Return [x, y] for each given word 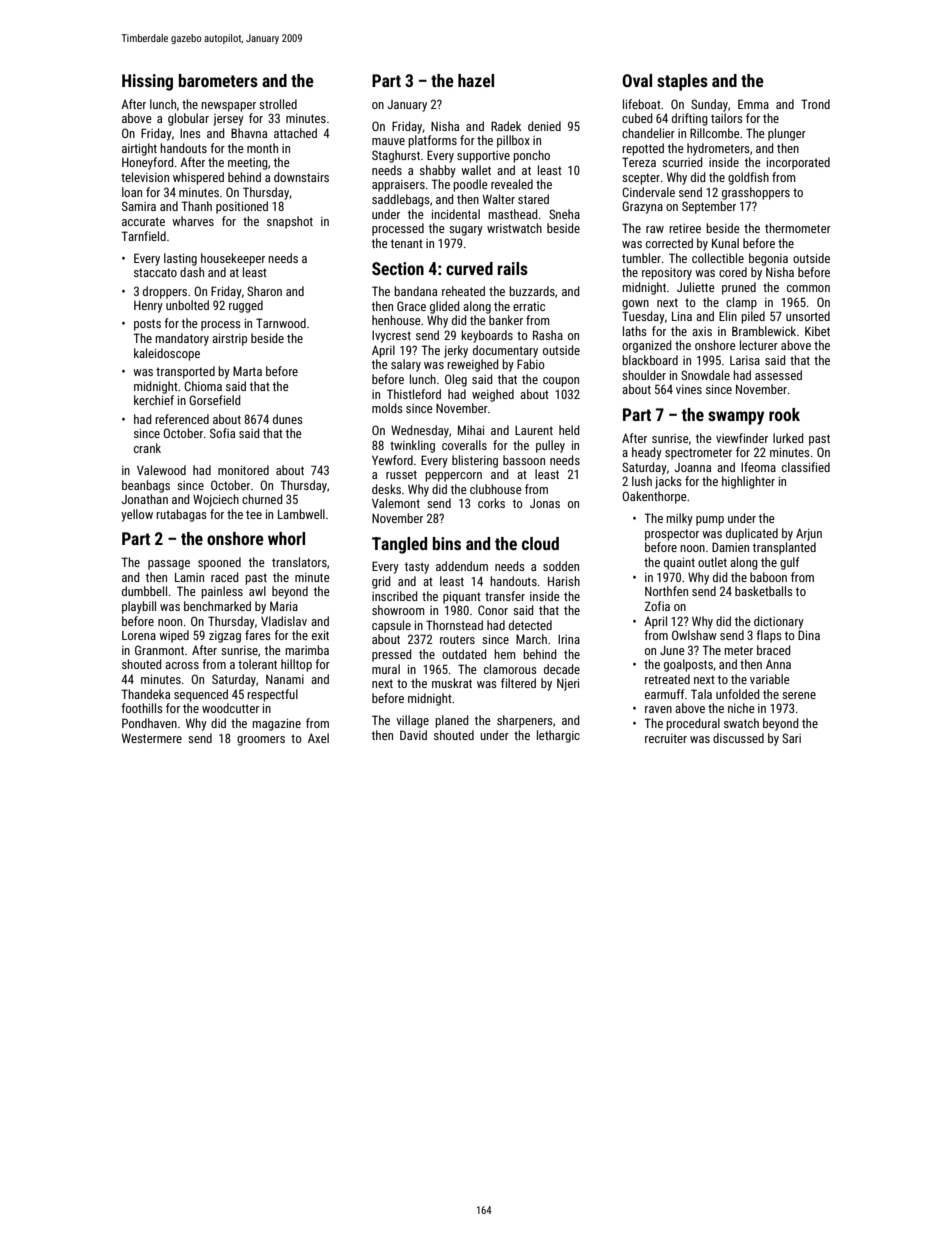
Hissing [147, 82]
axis [702, 331]
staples [682, 82]
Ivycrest [391, 337]
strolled [278, 104]
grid [381, 582]
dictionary [779, 622]
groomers [261, 741]
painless [222, 592]
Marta [247, 371]
